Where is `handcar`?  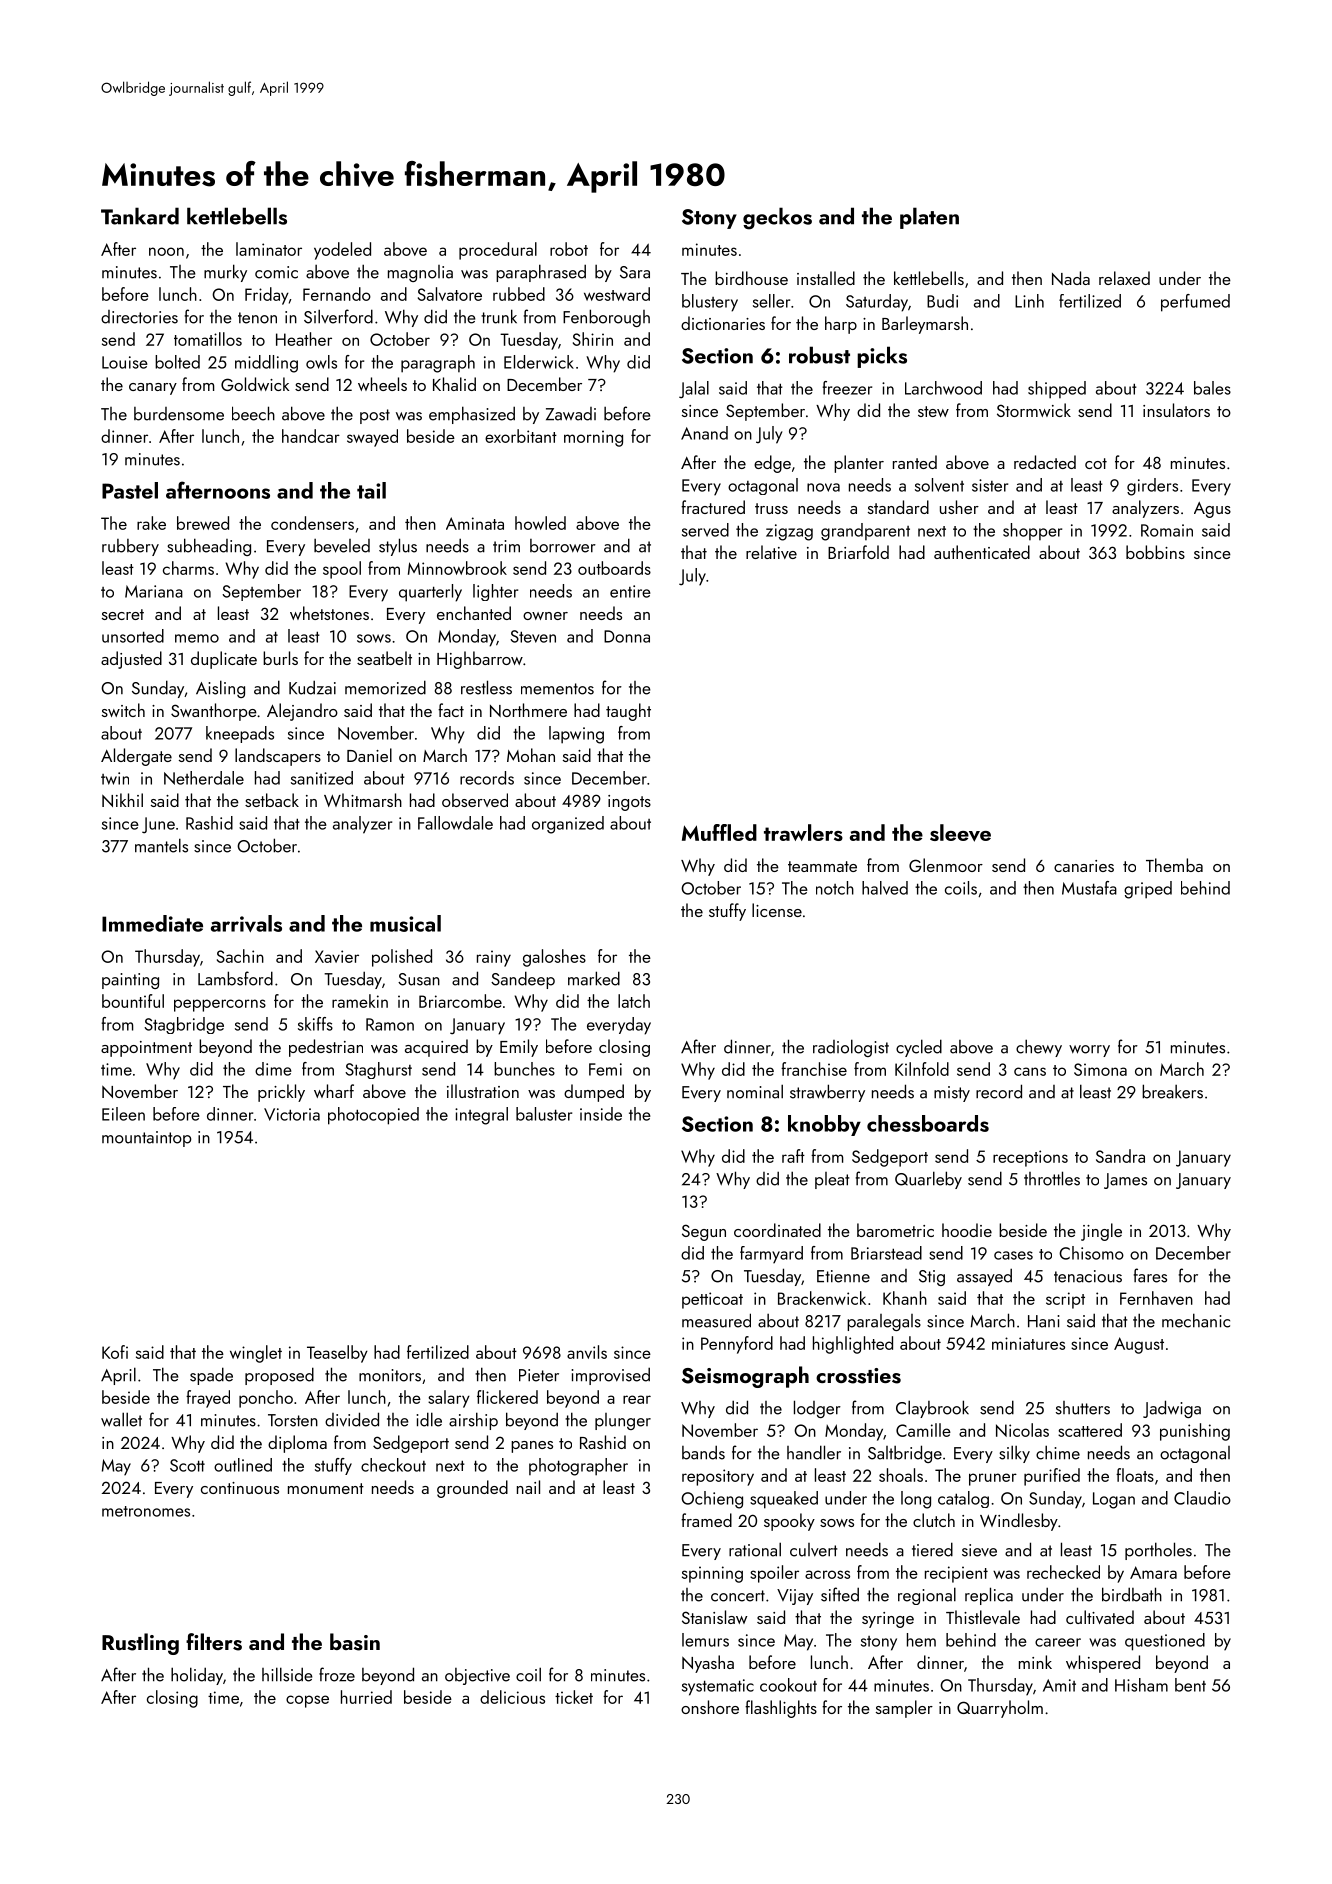 handcar is located at coordinates (311, 436).
